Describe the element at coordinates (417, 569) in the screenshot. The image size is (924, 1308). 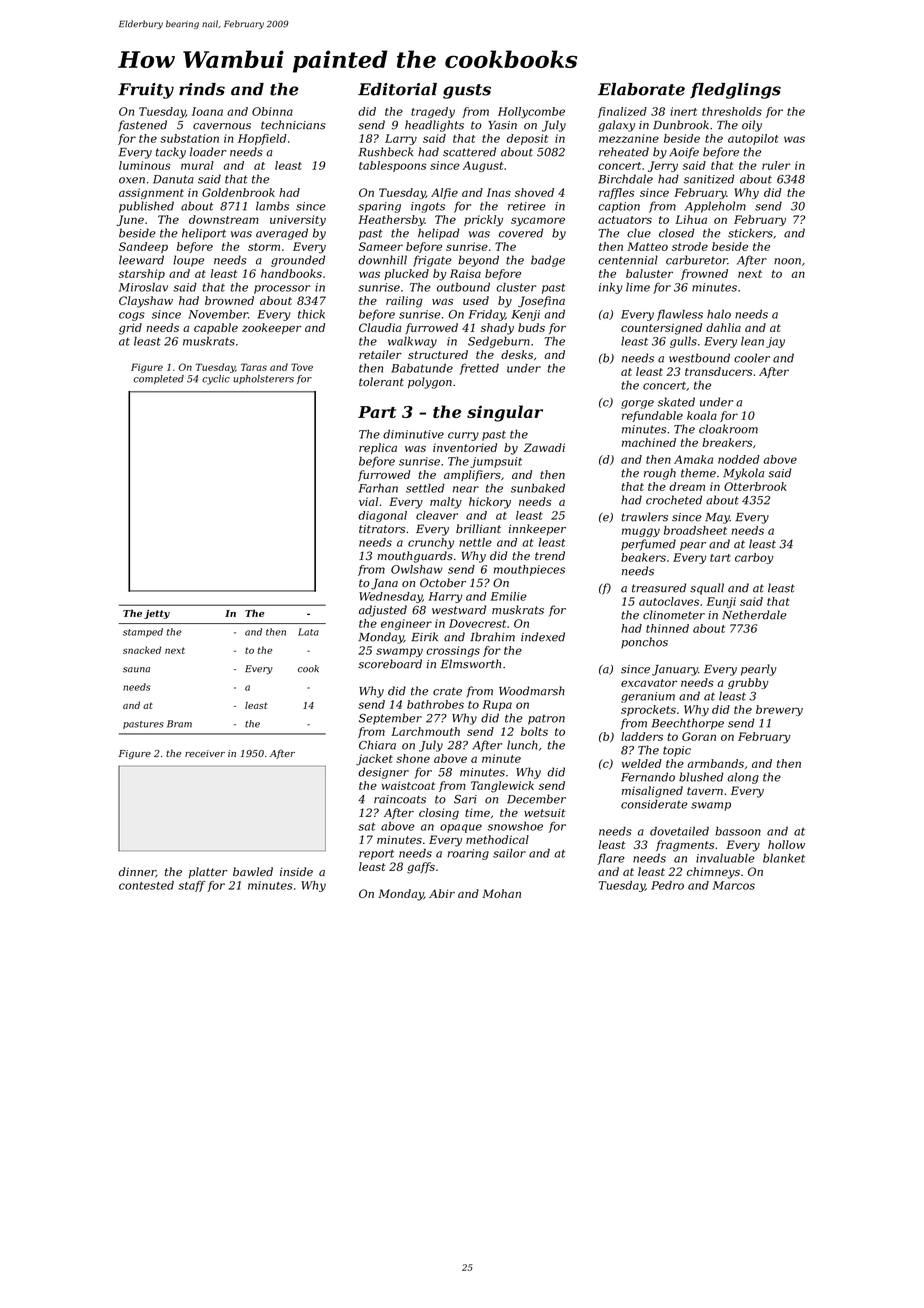
I see `Owlshaw` at that location.
